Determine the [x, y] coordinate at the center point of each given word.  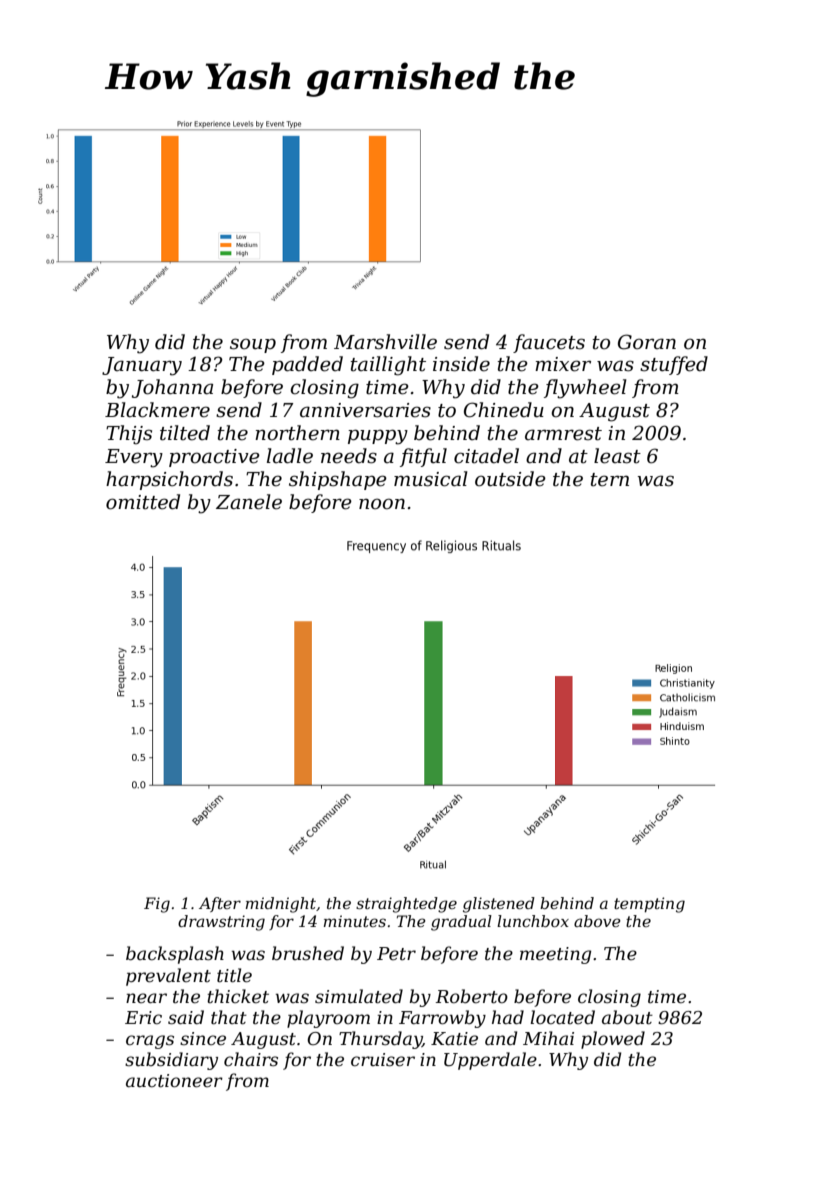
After [220, 904]
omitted [143, 502]
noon [382, 504]
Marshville [385, 342]
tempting [649, 905]
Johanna [172, 388]
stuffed [674, 365]
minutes [355, 921]
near [146, 998]
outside [510, 479]
